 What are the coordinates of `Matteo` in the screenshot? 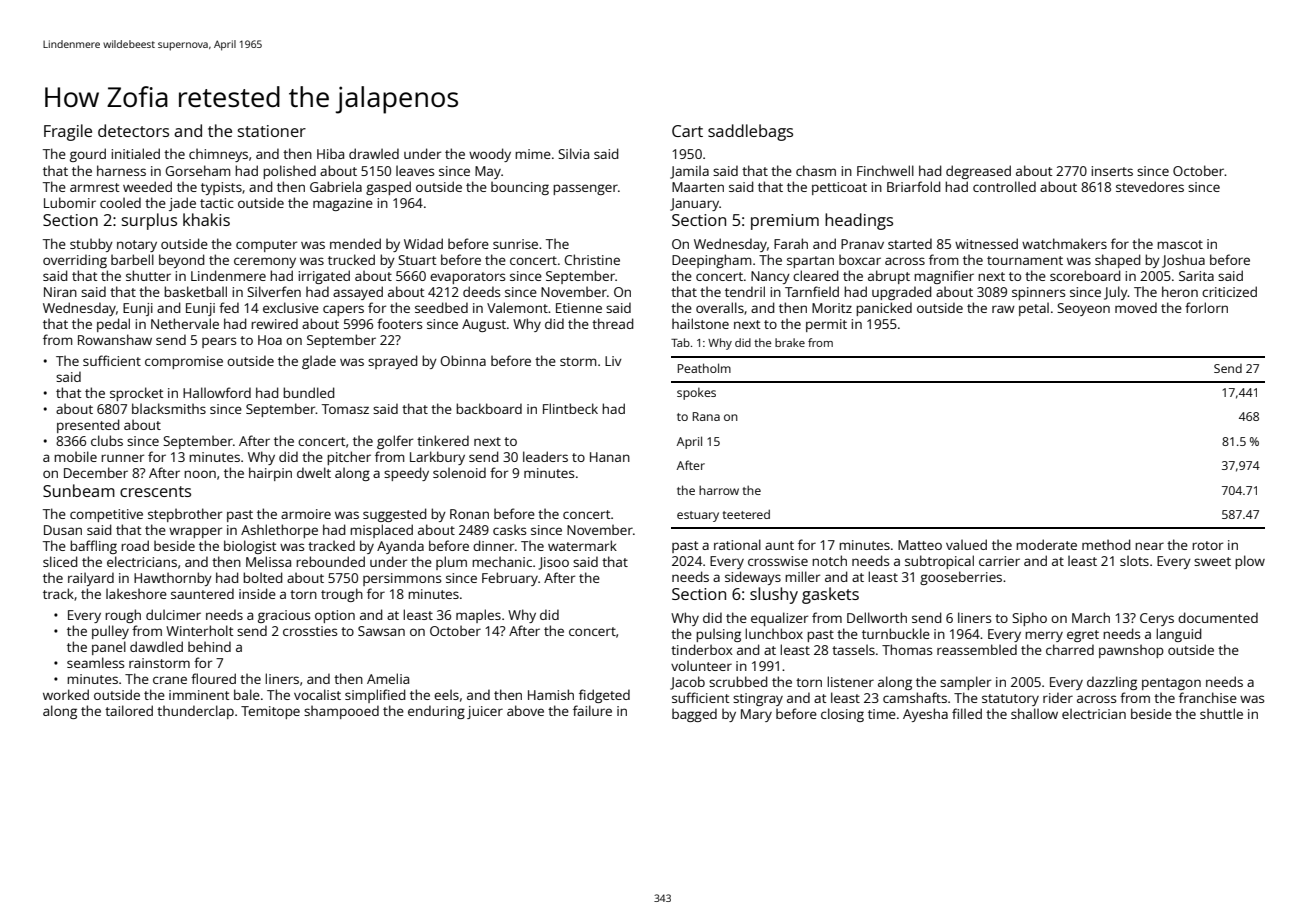 It's located at (920, 545).
